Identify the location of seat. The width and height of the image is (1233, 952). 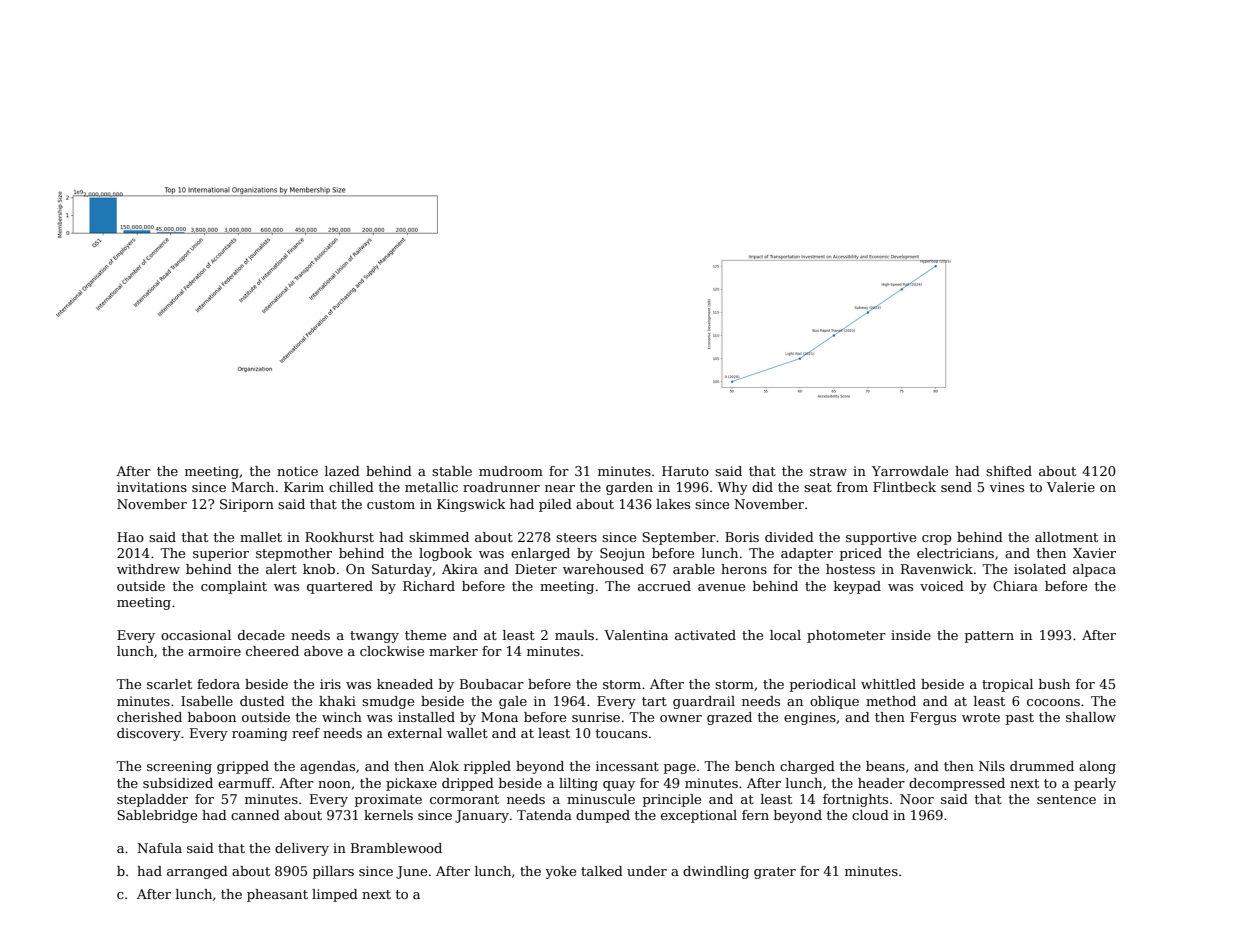
(818, 487).
